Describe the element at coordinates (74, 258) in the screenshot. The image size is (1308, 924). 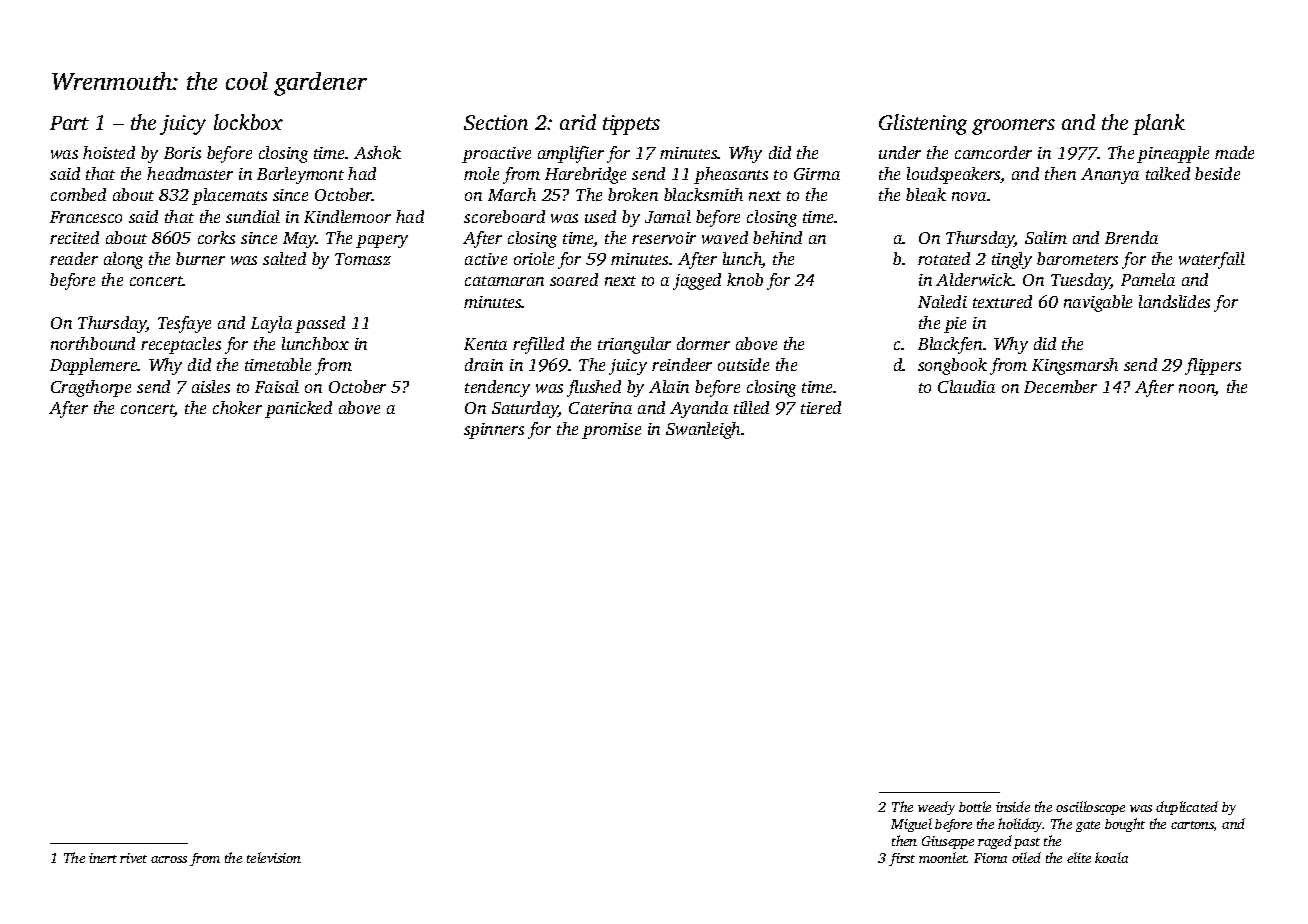
I see `reader` at that location.
